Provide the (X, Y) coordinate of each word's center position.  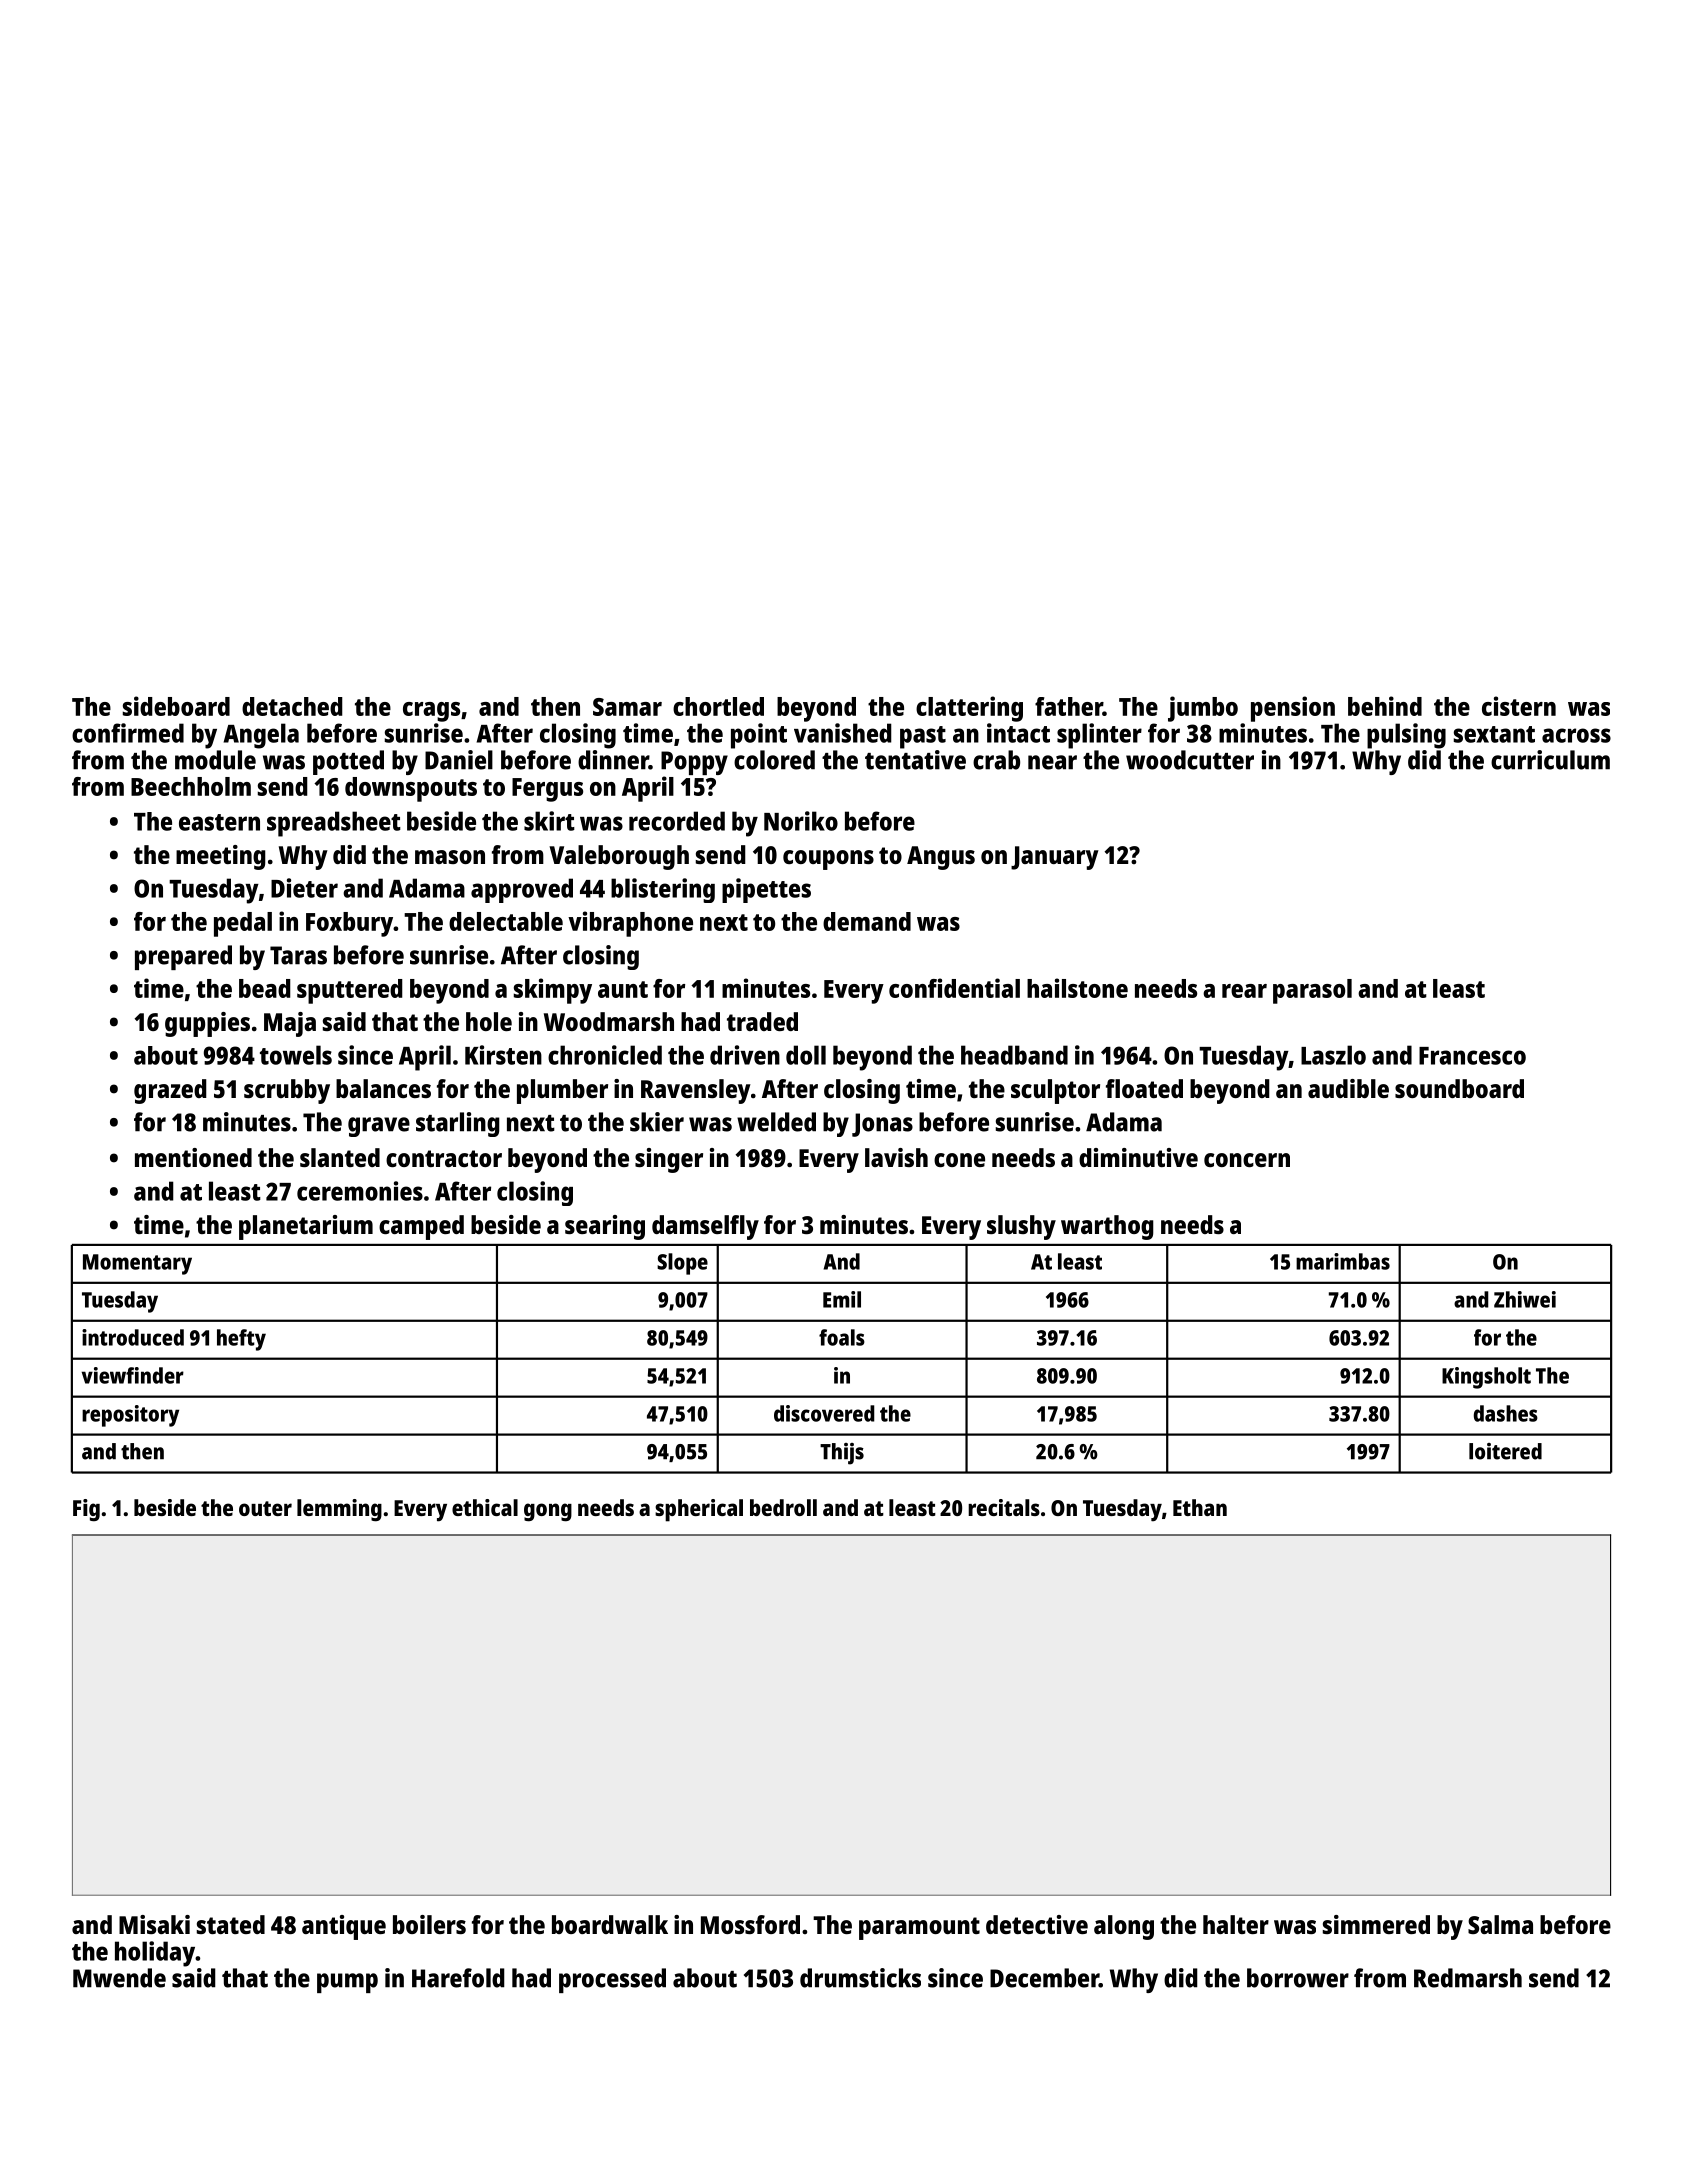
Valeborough (619, 857)
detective (1037, 1924)
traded (762, 1021)
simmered (1376, 1924)
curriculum (1550, 760)
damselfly (705, 1227)
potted (348, 762)
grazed (170, 1091)
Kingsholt (1486, 1378)
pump (347, 1983)
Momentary (137, 1264)
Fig (86, 1510)
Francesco (1472, 1056)
